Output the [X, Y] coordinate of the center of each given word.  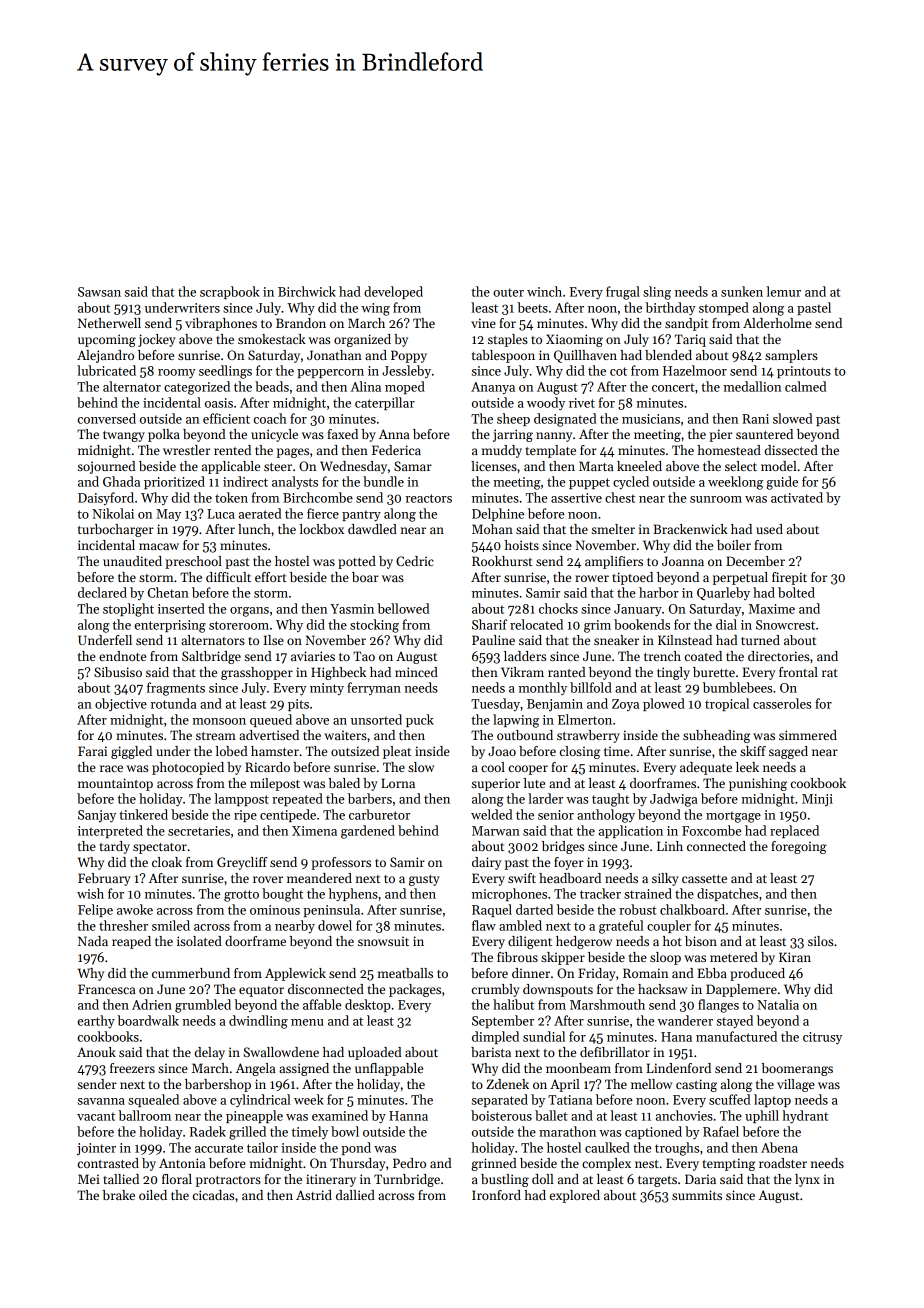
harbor [659, 592]
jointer [96, 1149]
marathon [567, 1131]
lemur [783, 291]
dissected [791, 450]
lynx [807, 1180]
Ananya [493, 388]
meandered [319, 878]
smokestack [272, 339]
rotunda [174, 703]
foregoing [799, 847]
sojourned [107, 467]
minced [416, 672]
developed [393, 292]
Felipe [95, 910]
